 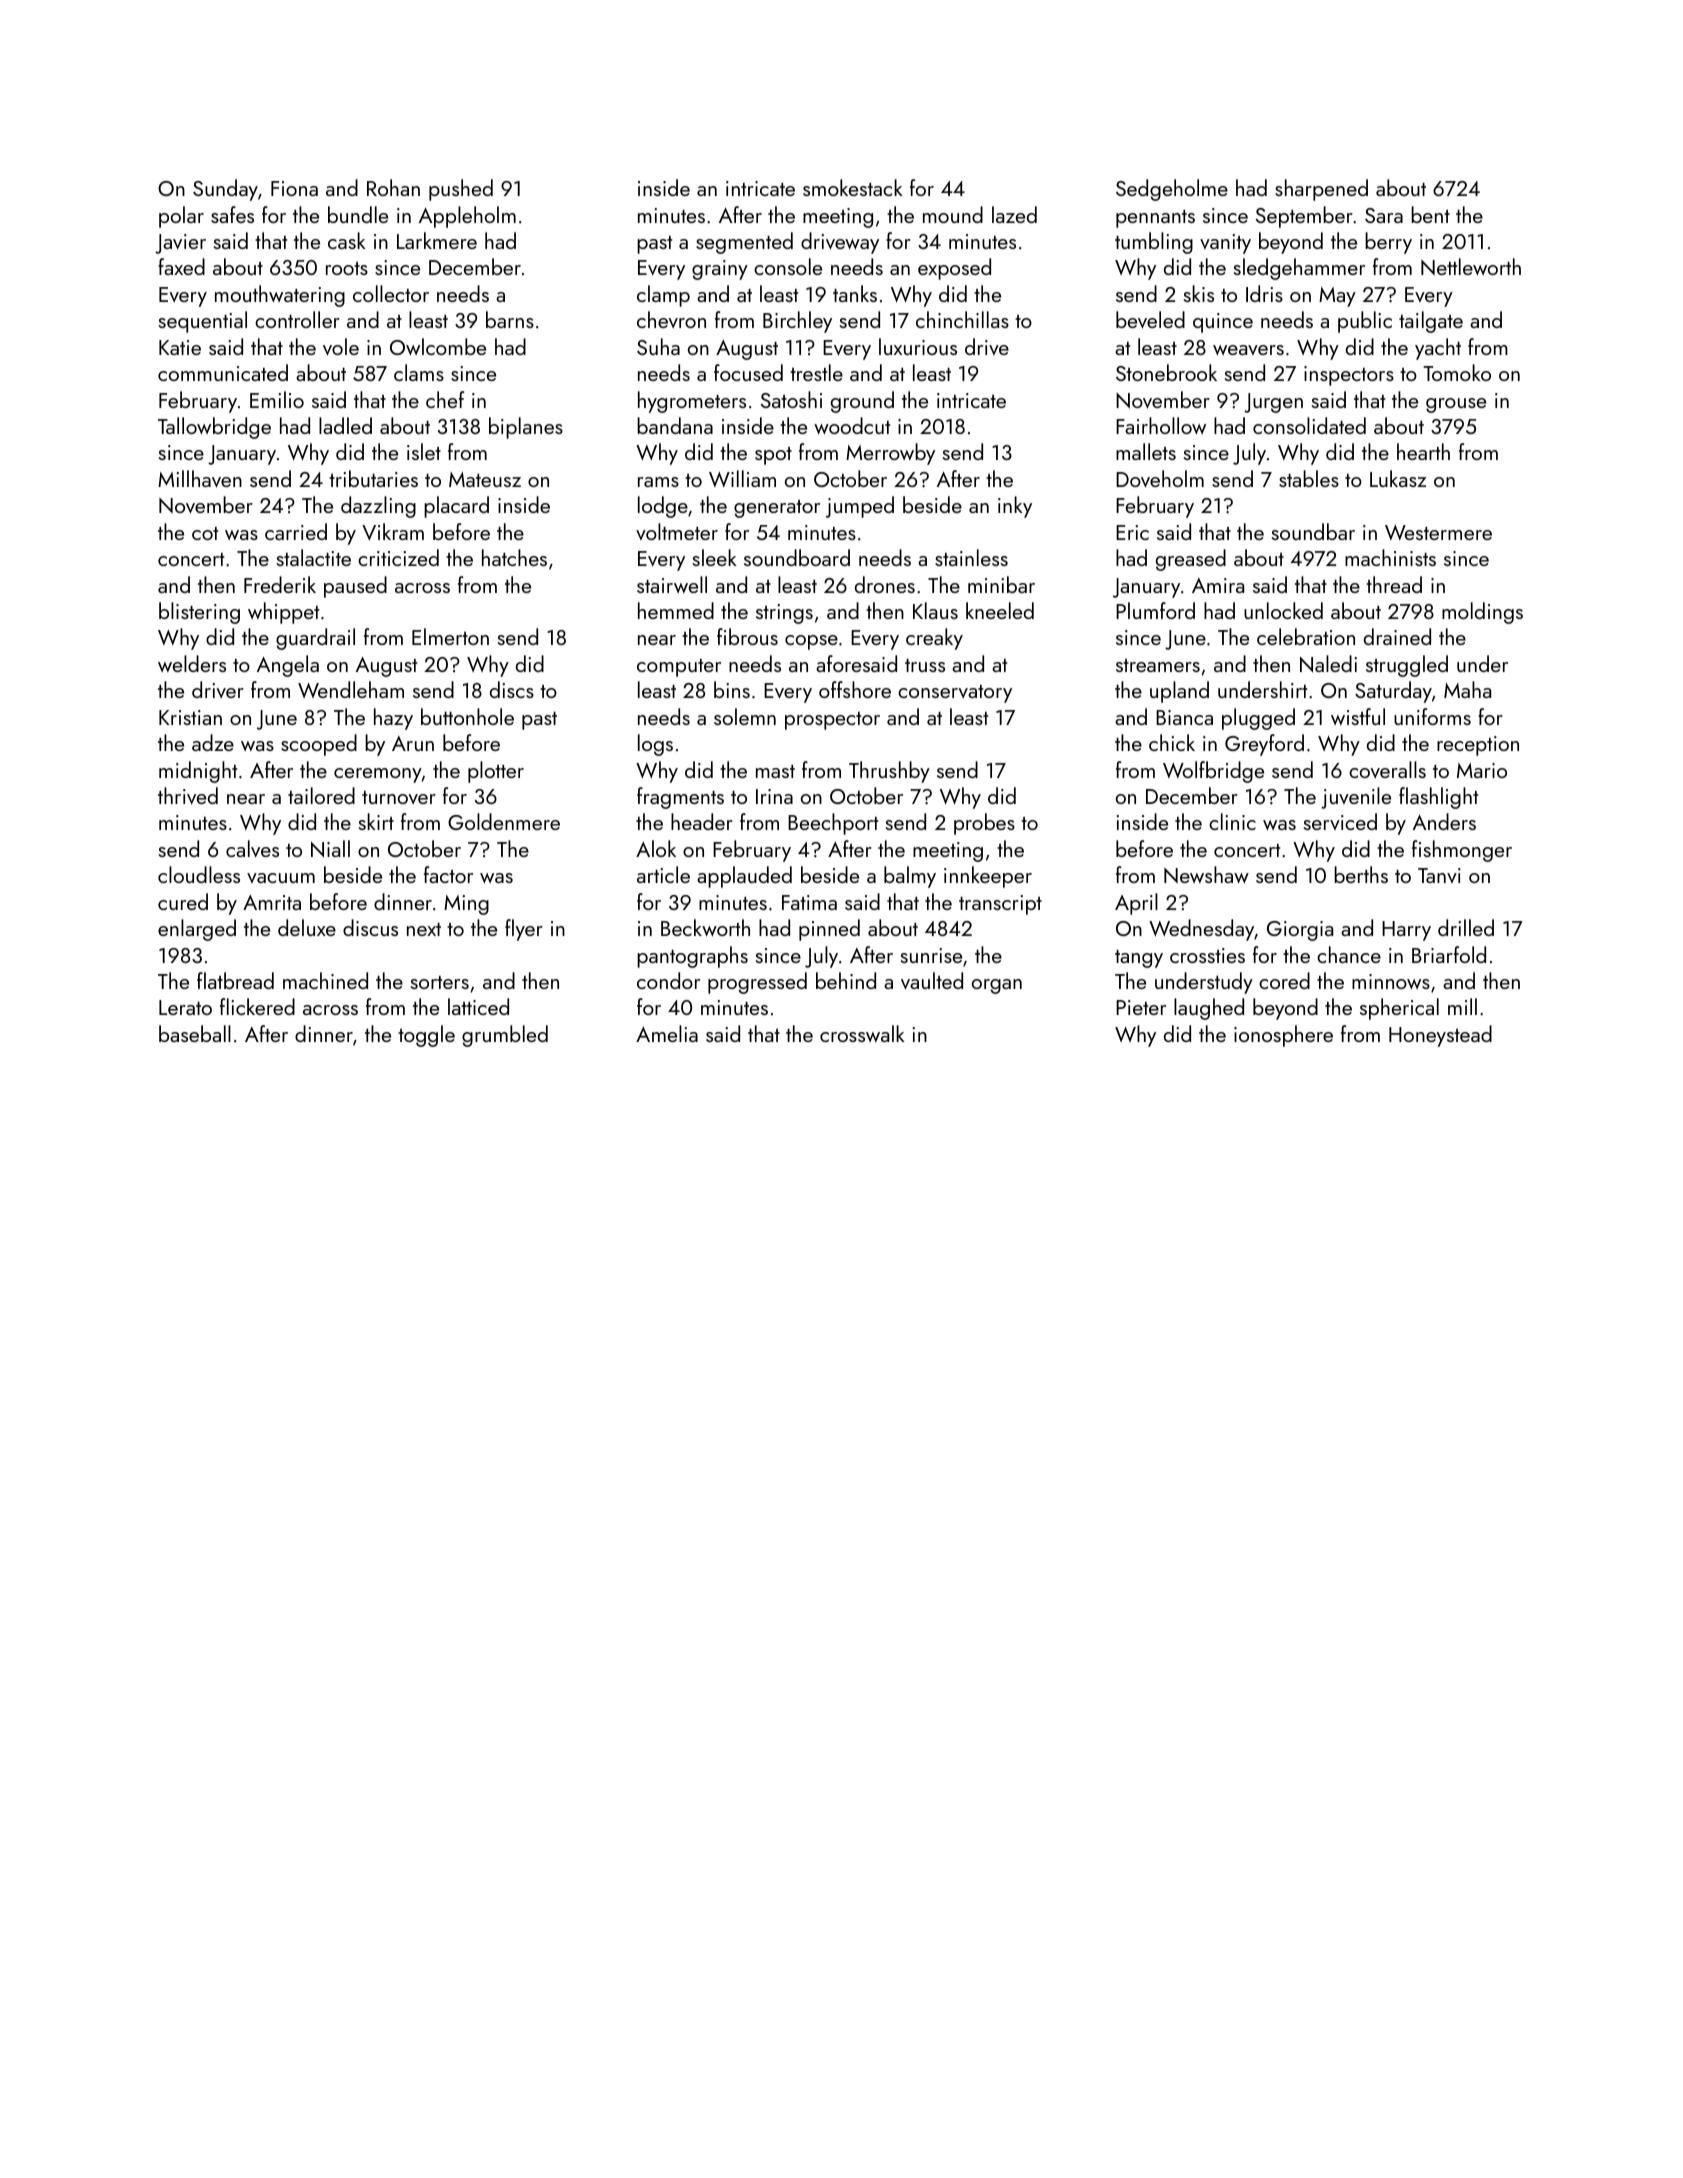 What do you see at coordinates (1398, 478) in the screenshot?
I see `Lukasz` at bounding box center [1398, 478].
